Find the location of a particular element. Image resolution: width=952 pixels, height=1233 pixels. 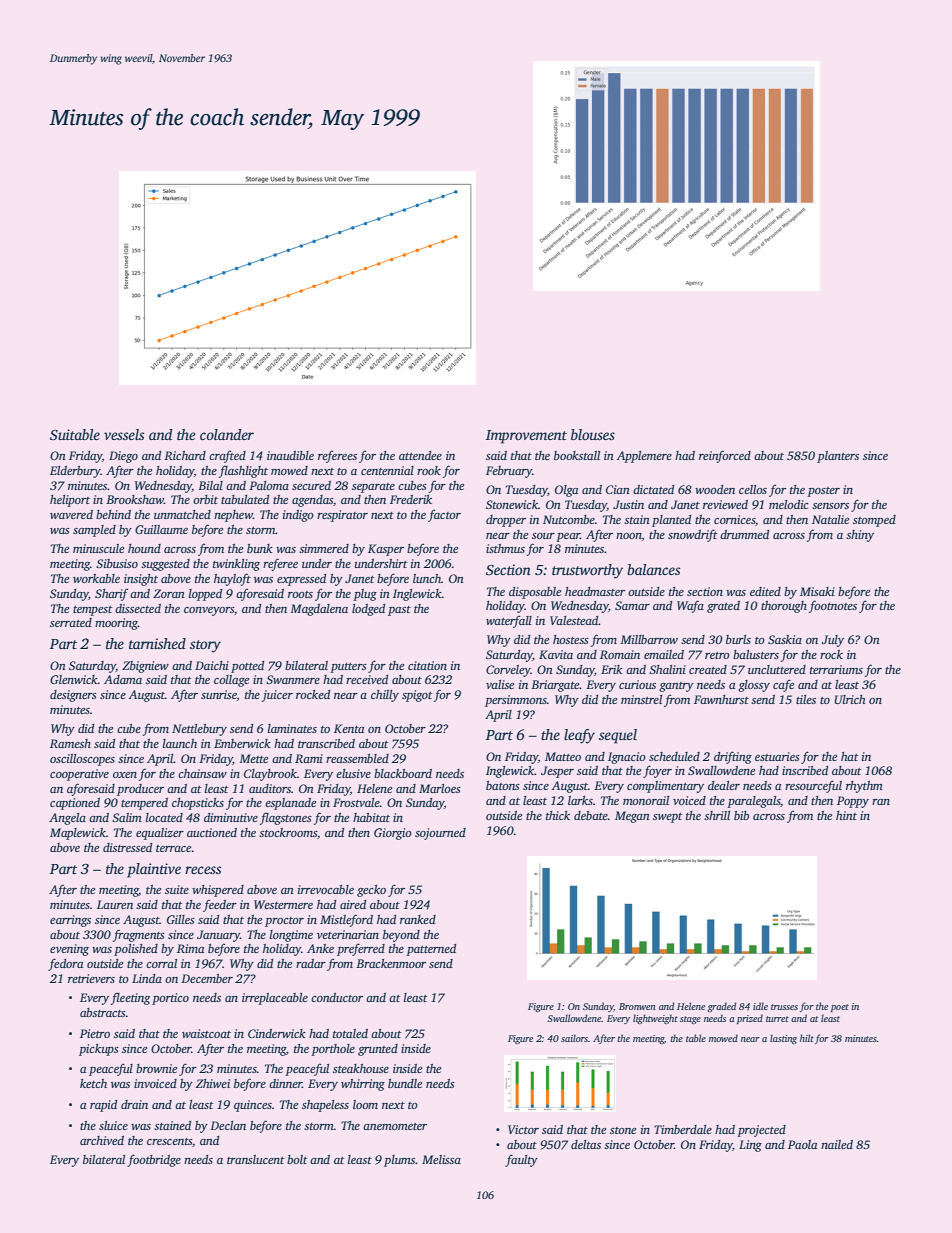

melodic is located at coordinates (789, 504).
